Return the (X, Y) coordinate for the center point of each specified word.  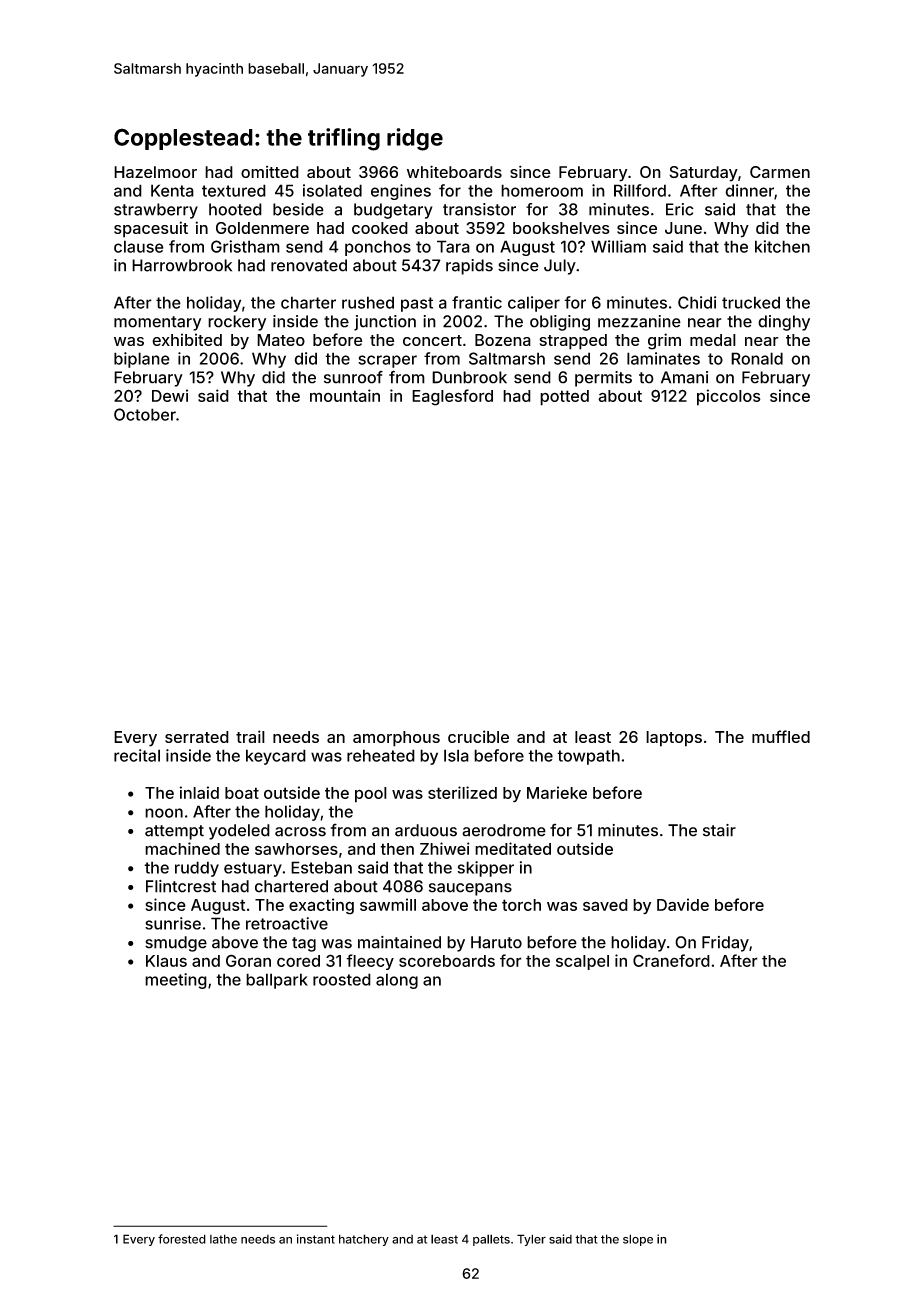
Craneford (671, 960)
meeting (176, 981)
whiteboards (454, 171)
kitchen (782, 246)
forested (182, 1239)
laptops (674, 739)
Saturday (703, 174)
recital (137, 755)
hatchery (364, 1240)
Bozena (503, 340)
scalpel (582, 962)
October (145, 414)
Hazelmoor (155, 172)
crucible (478, 736)
